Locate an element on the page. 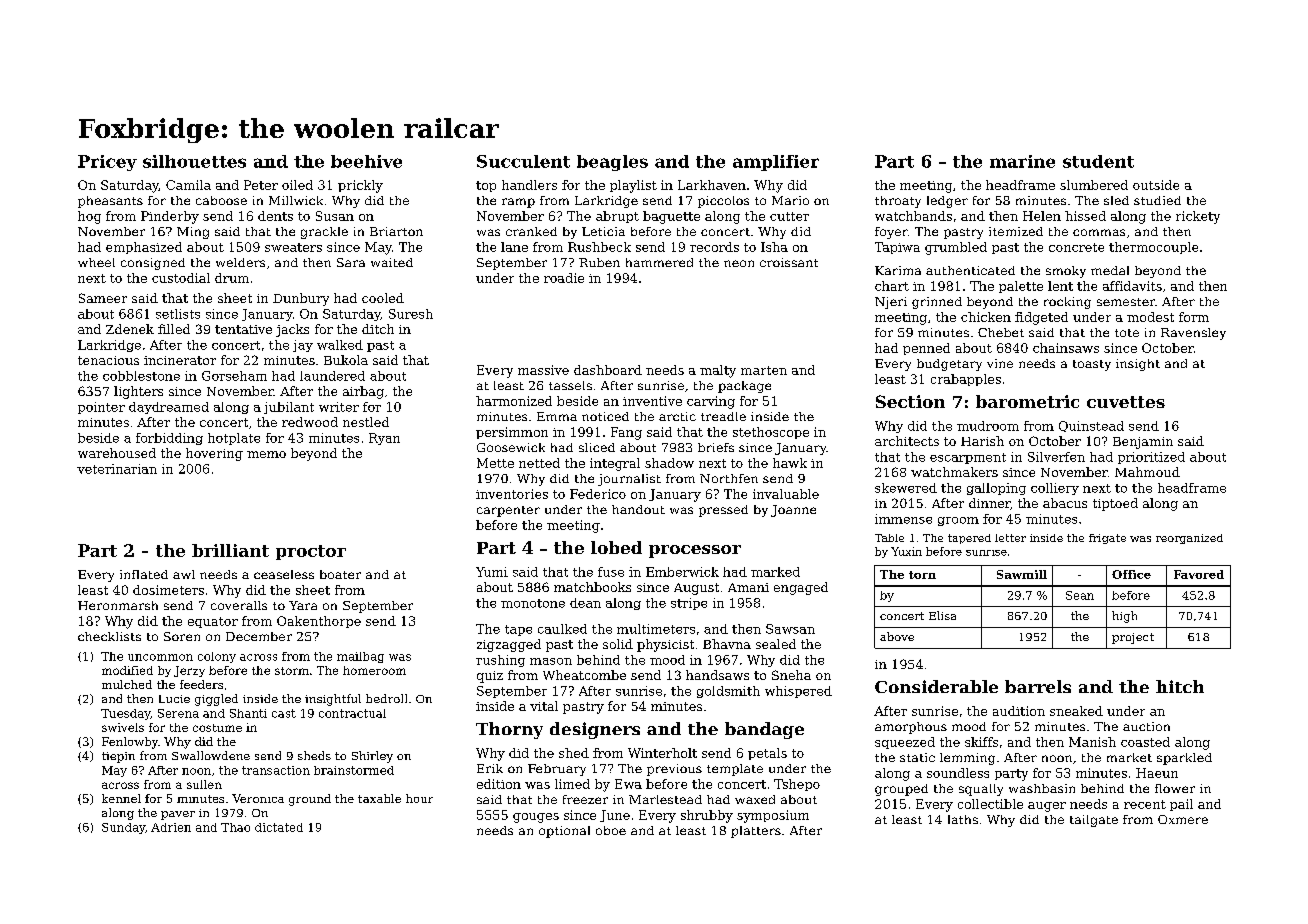 The width and height of the page is (1308, 924). Njeri is located at coordinates (891, 303).
